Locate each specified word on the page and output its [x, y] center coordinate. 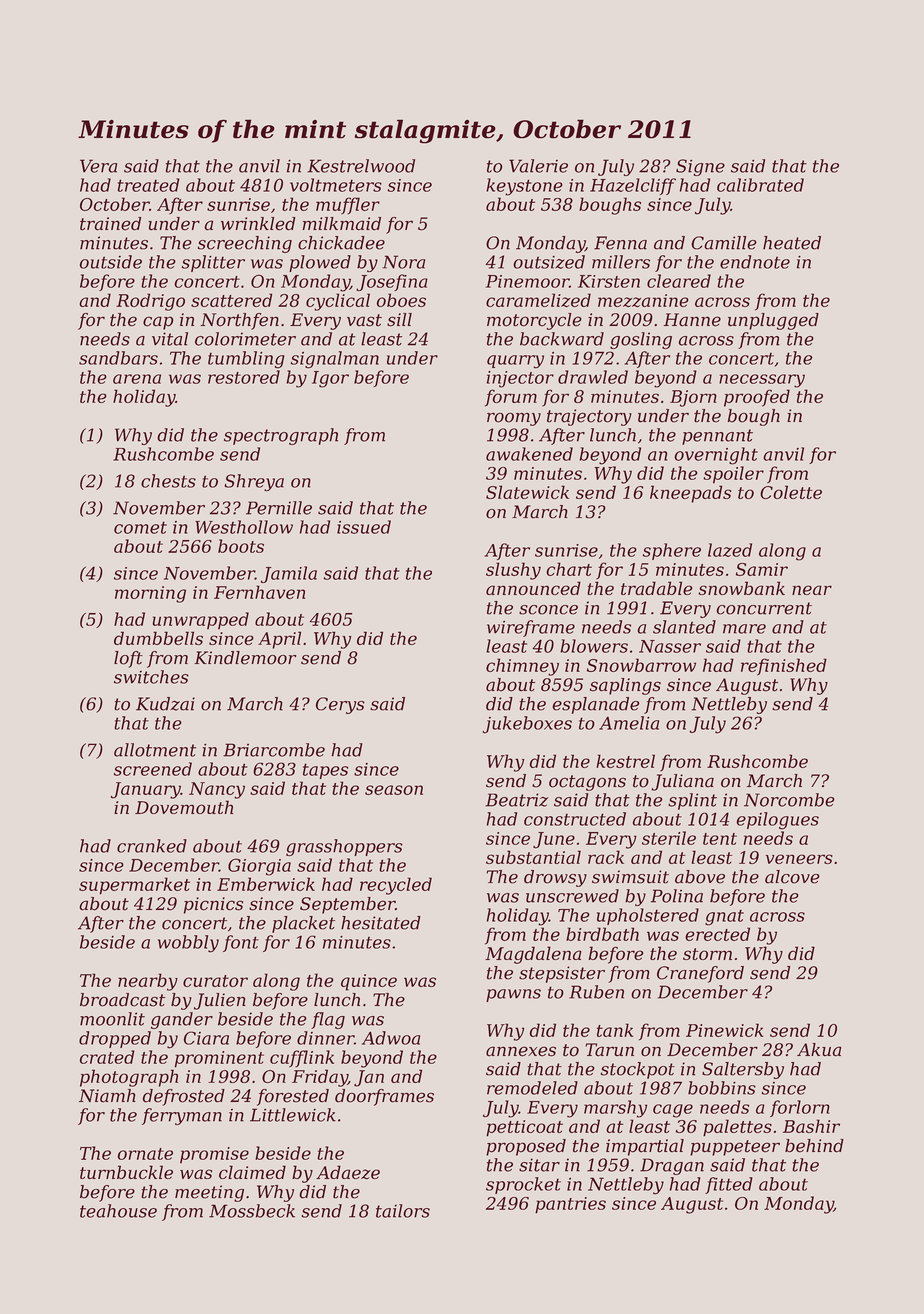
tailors [403, 1211]
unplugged [773, 321]
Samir [762, 569]
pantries [570, 1205]
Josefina [392, 282]
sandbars [118, 358]
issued [364, 527]
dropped [115, 1039]
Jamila [289, 574]
